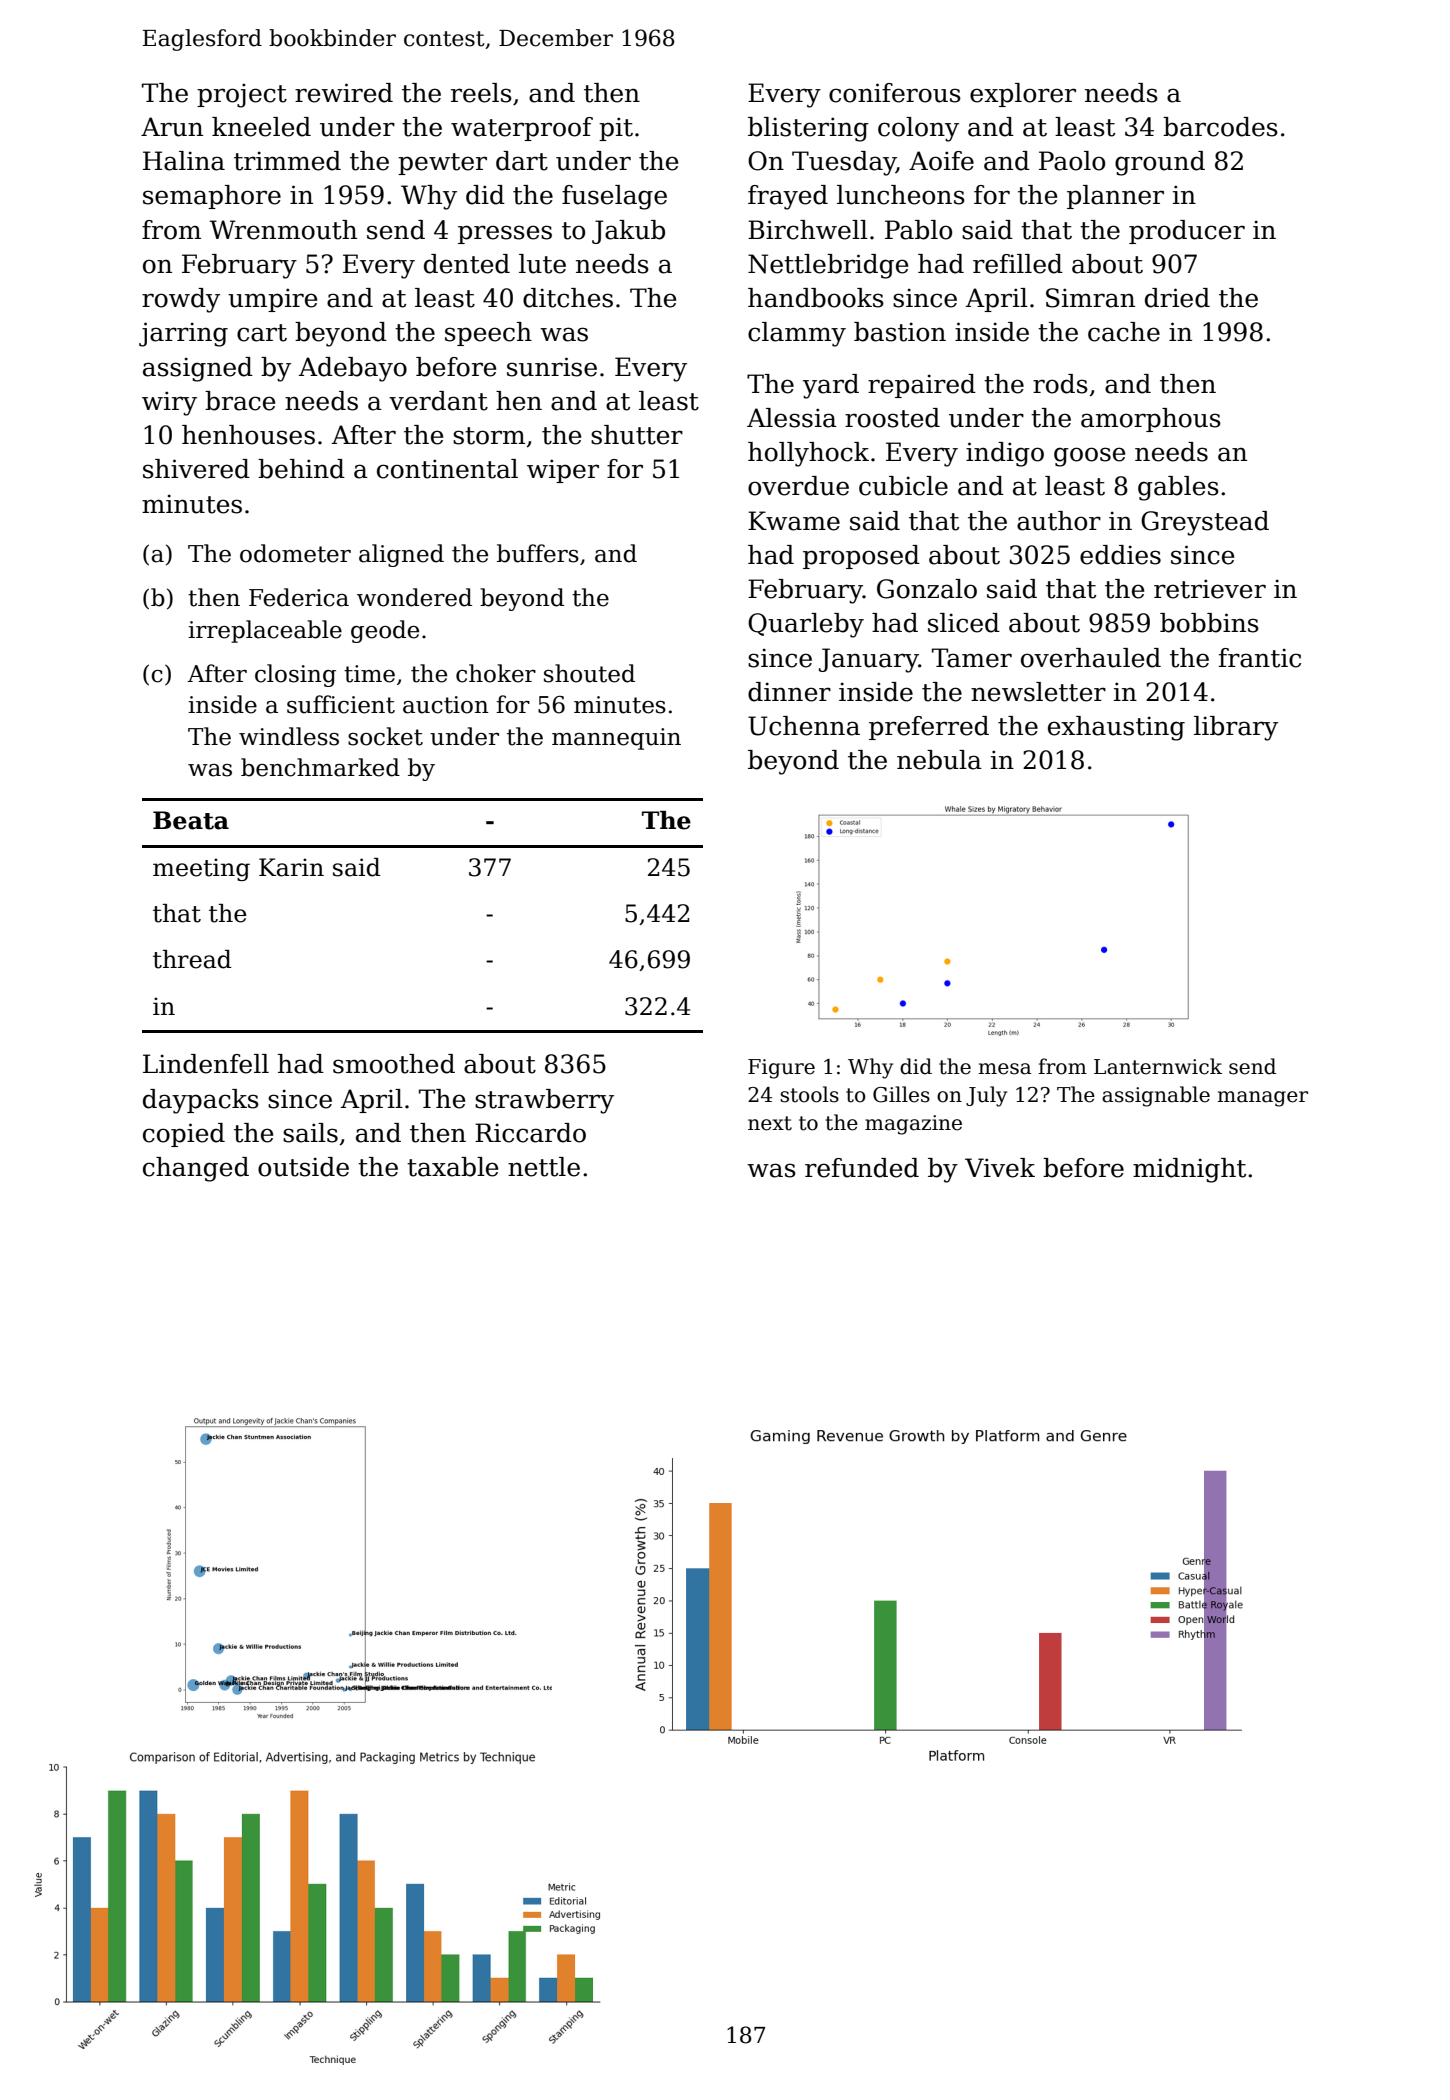  I want to click on nebula, so click(939, 760).
